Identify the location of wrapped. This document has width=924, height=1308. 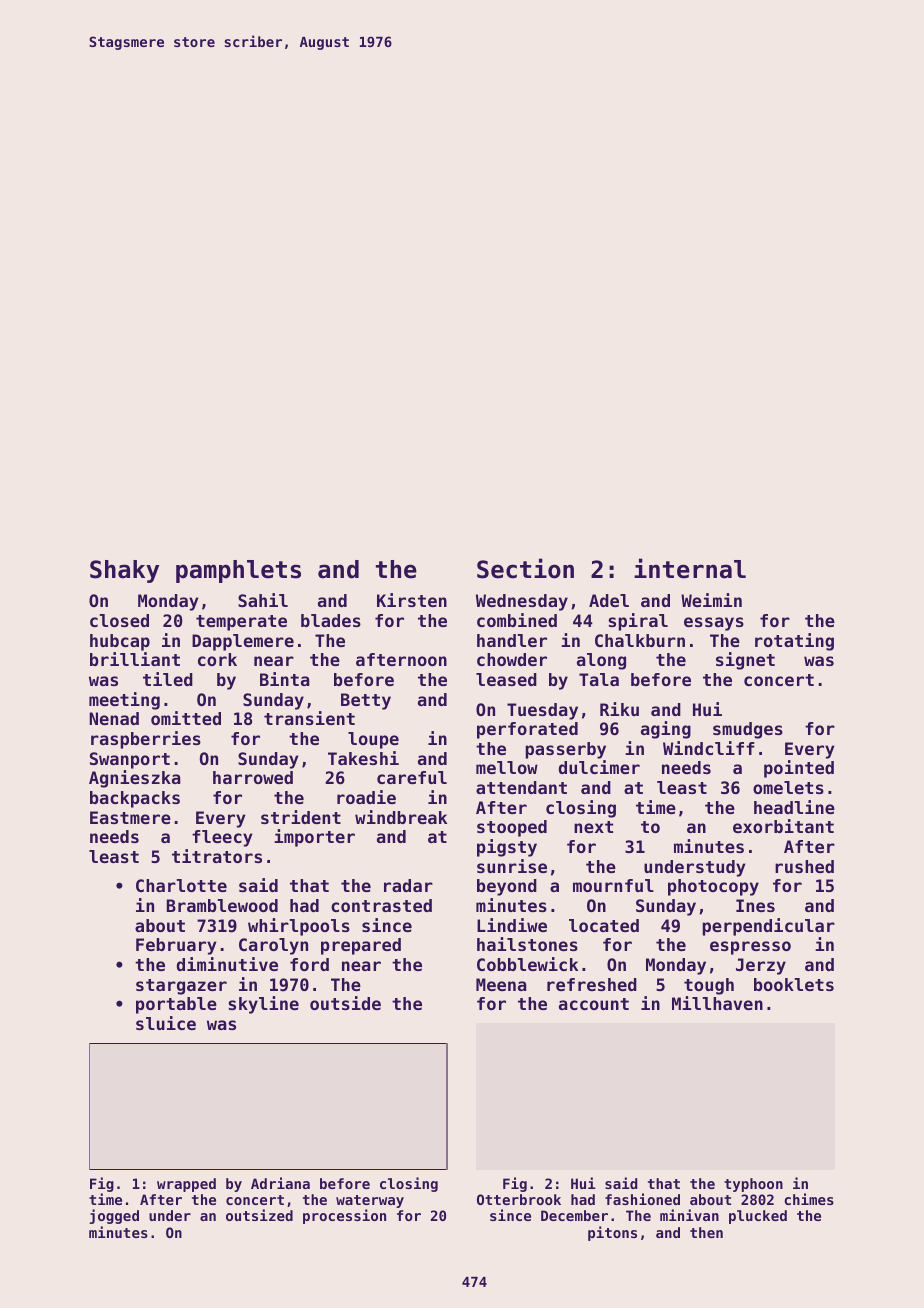
(186, 1185).
